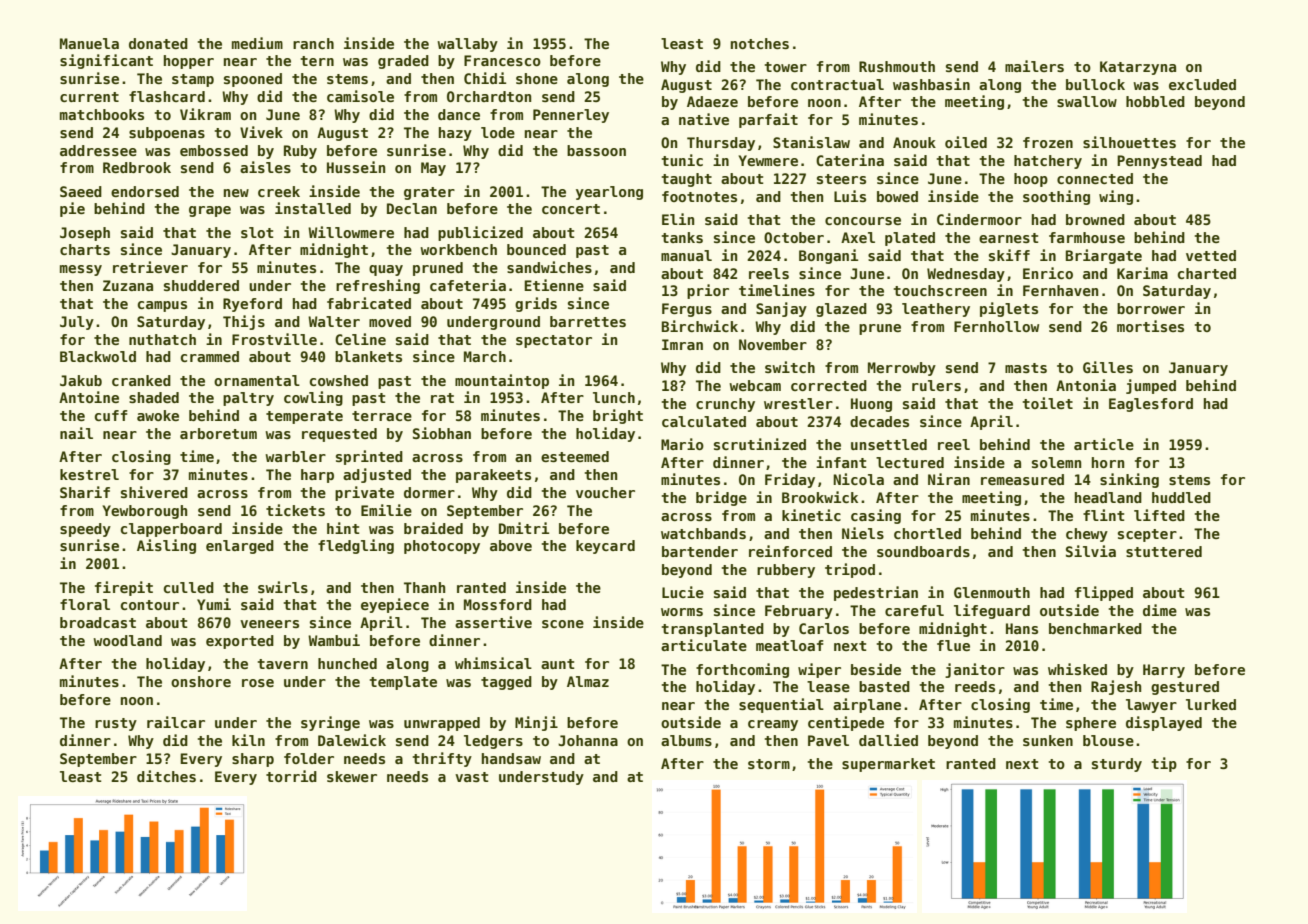 This screenshot has width=1308, height=924. What do you see at coordinates (378, 286) in the screenshot?
I see `refreshing` at bounding box center [378, 286].
